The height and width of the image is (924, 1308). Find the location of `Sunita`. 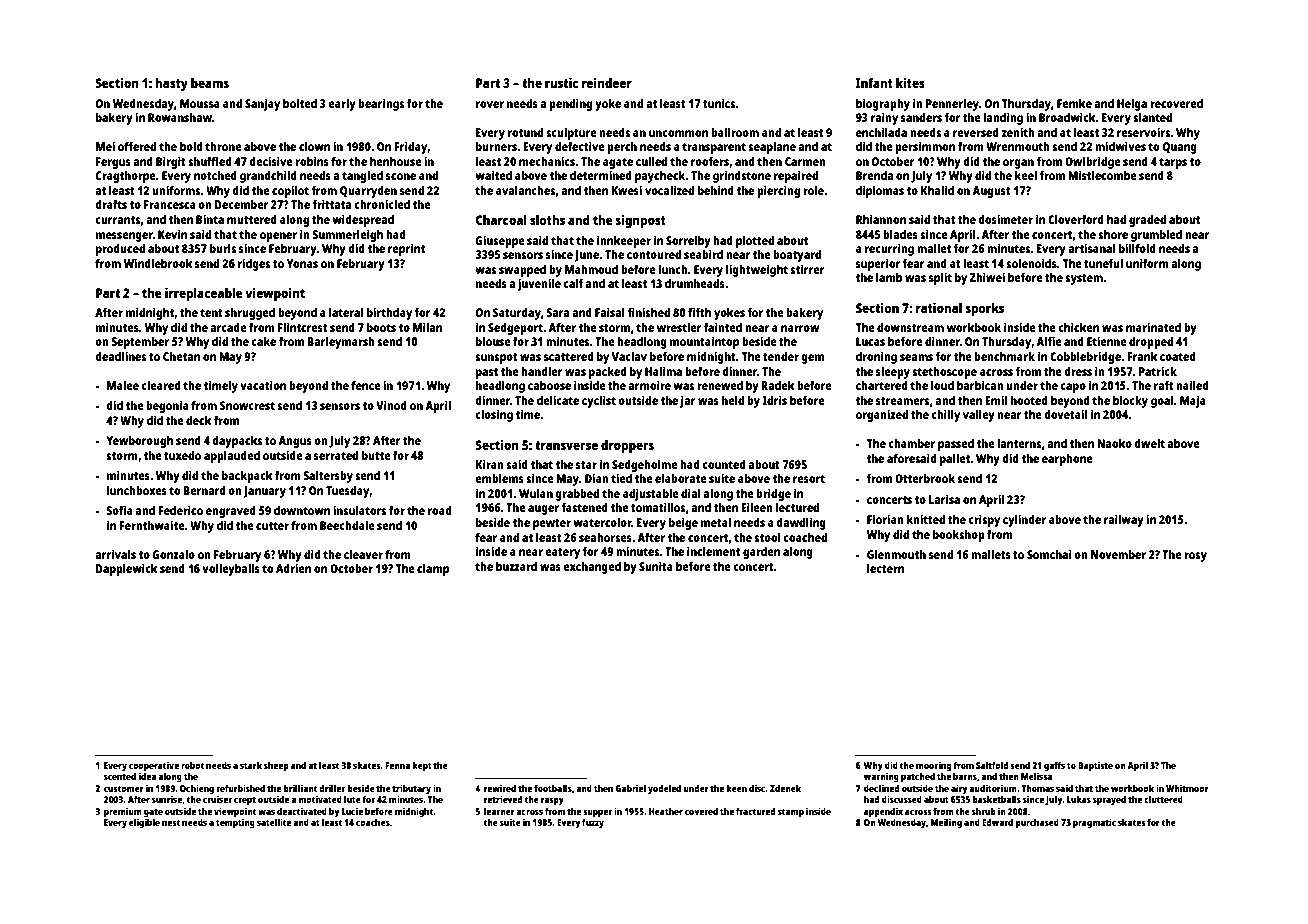

Sunita is located at coordinates (656, 566).
